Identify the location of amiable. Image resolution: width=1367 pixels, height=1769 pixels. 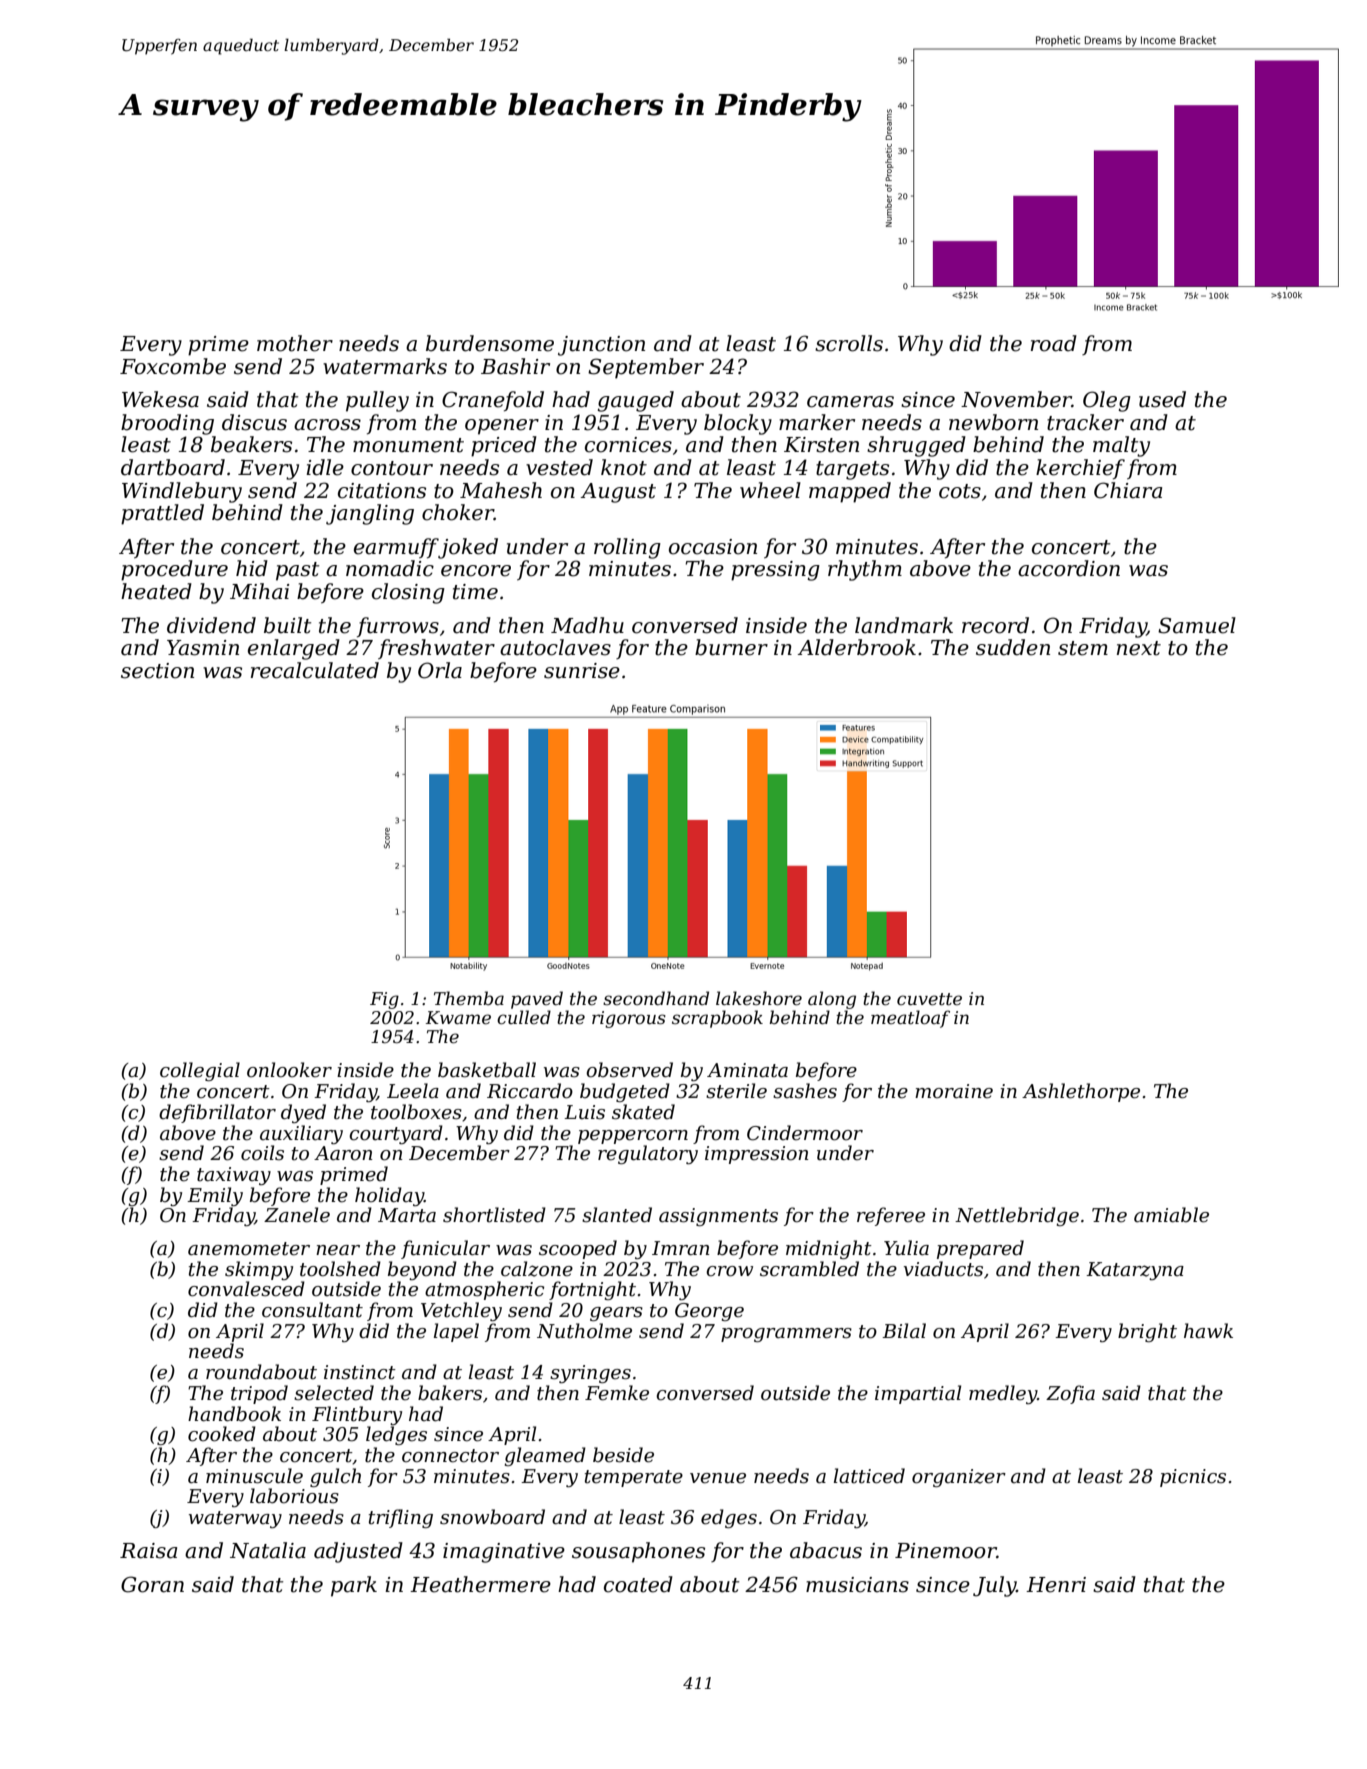
(1171, 1215).
